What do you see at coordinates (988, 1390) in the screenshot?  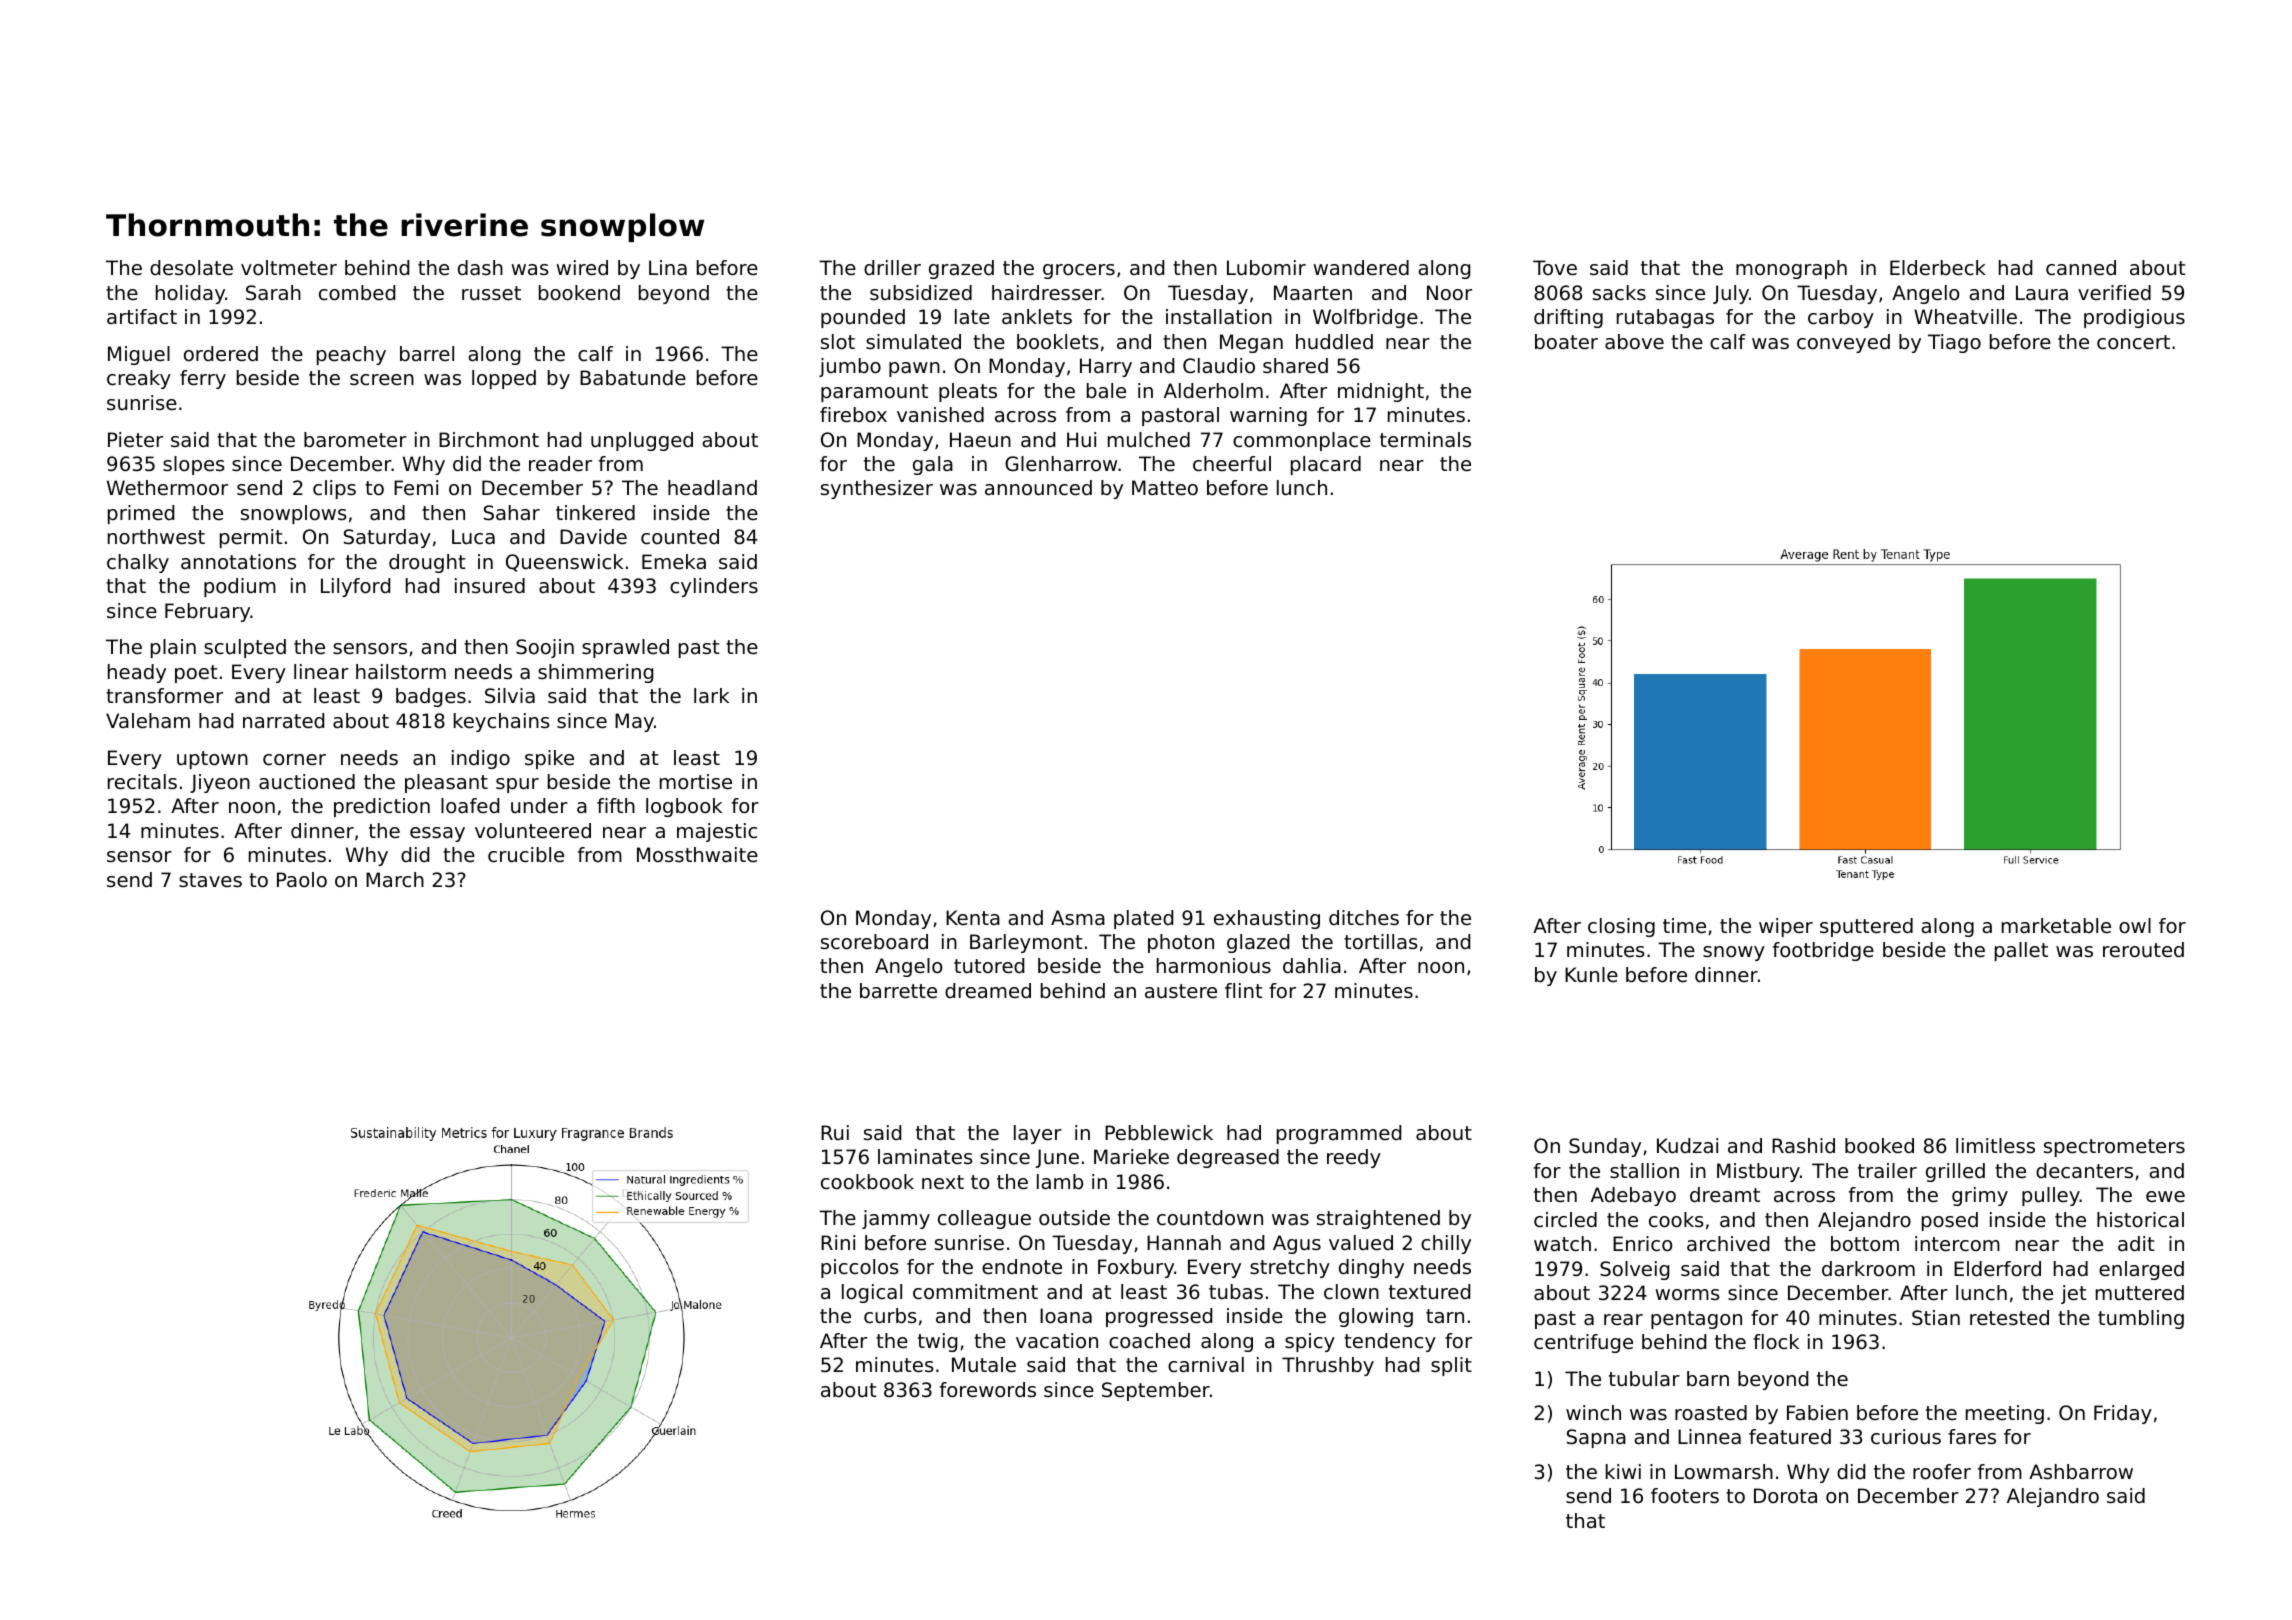 I see `forewords` at bounding box center [988, 1390].
